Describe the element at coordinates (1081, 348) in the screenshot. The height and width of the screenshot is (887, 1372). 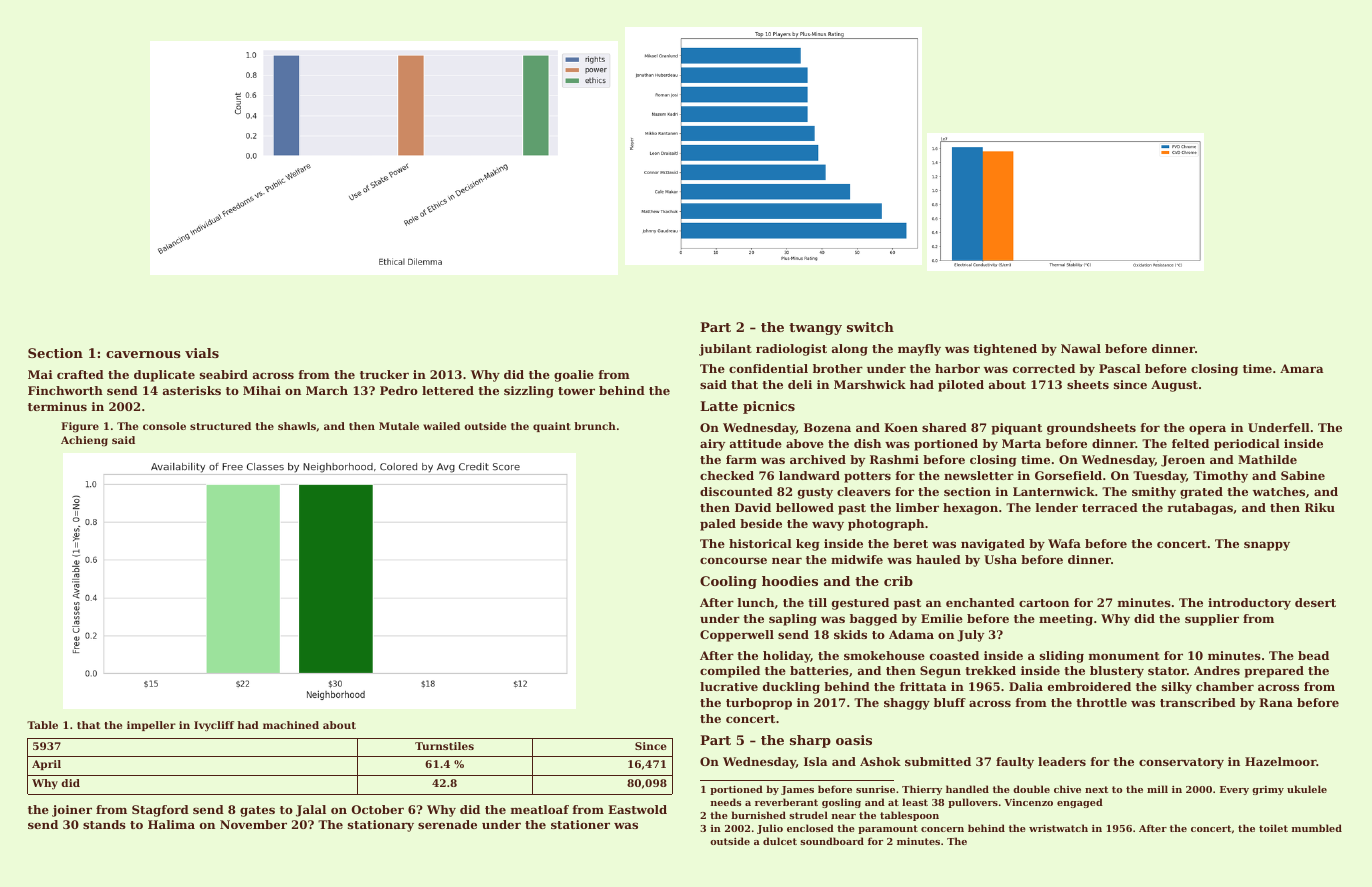
I see `Nawal` at that location.
